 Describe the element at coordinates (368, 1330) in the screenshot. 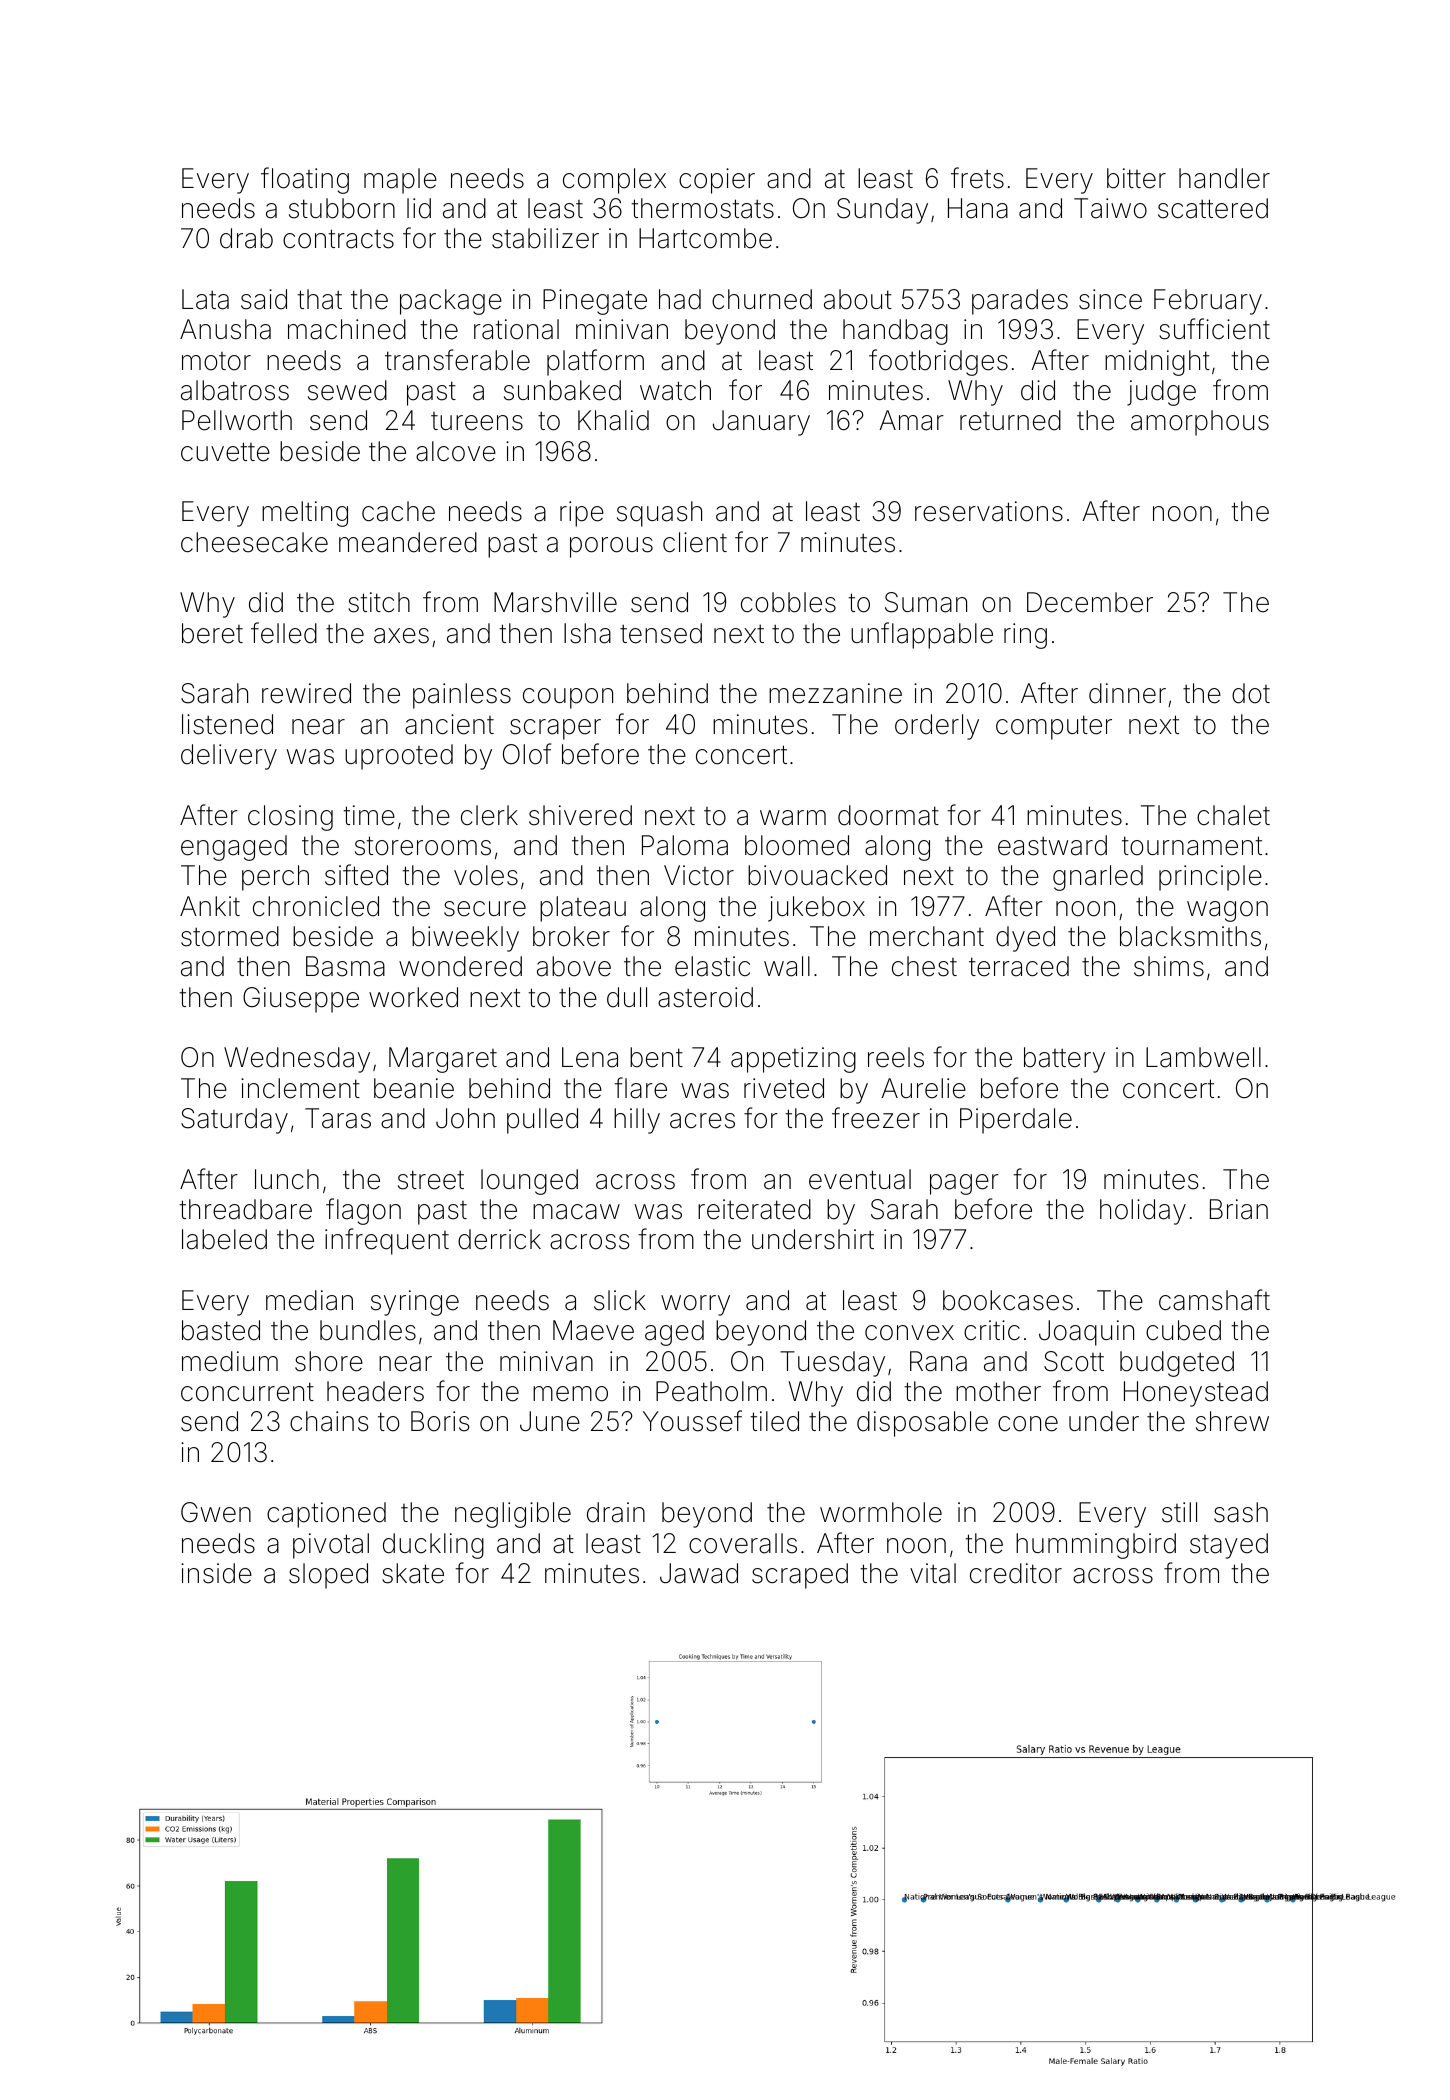

I see `bundles` at that location.
